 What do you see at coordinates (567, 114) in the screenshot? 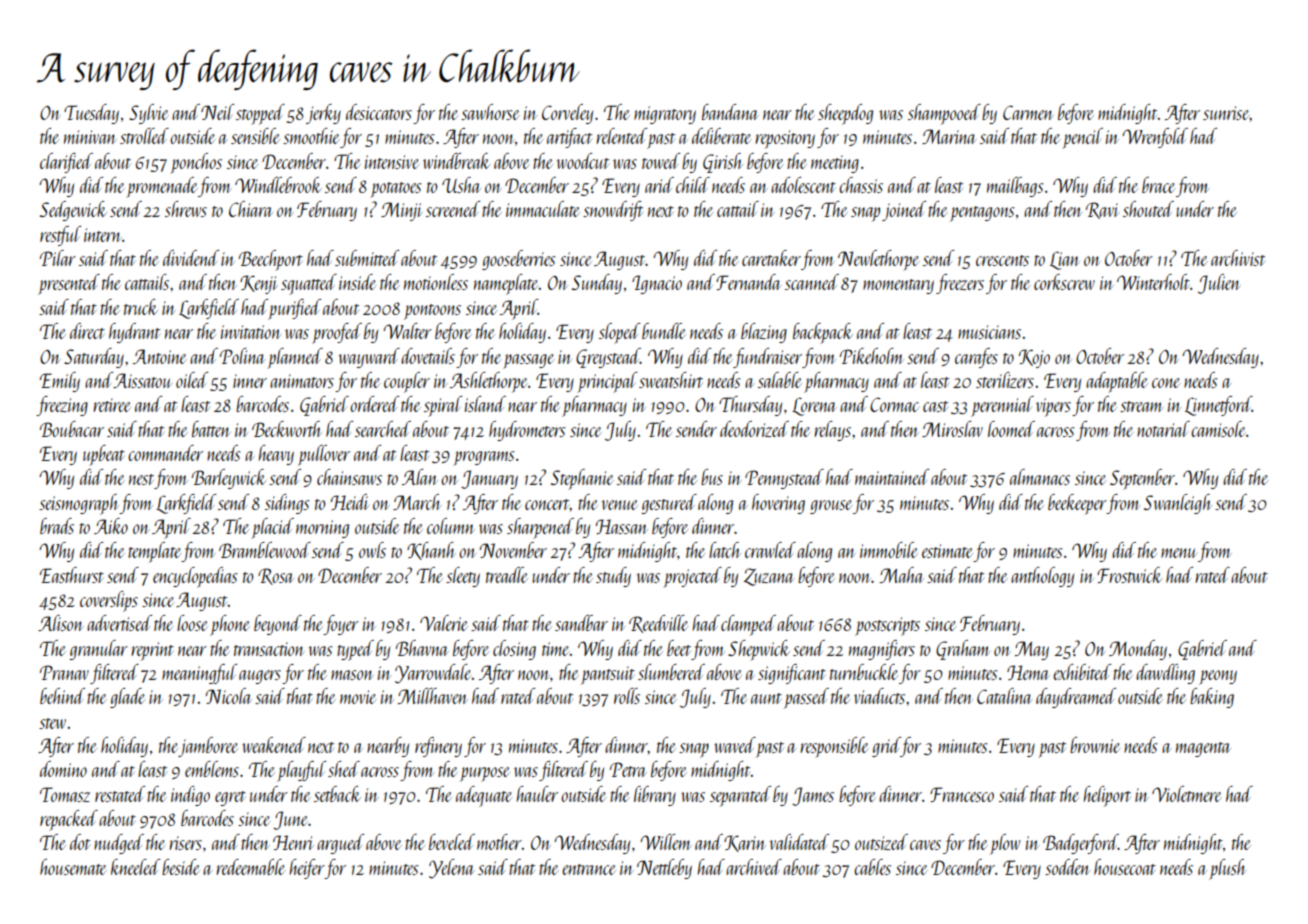
I see `Corveley` at bounding box center [567, 114].
